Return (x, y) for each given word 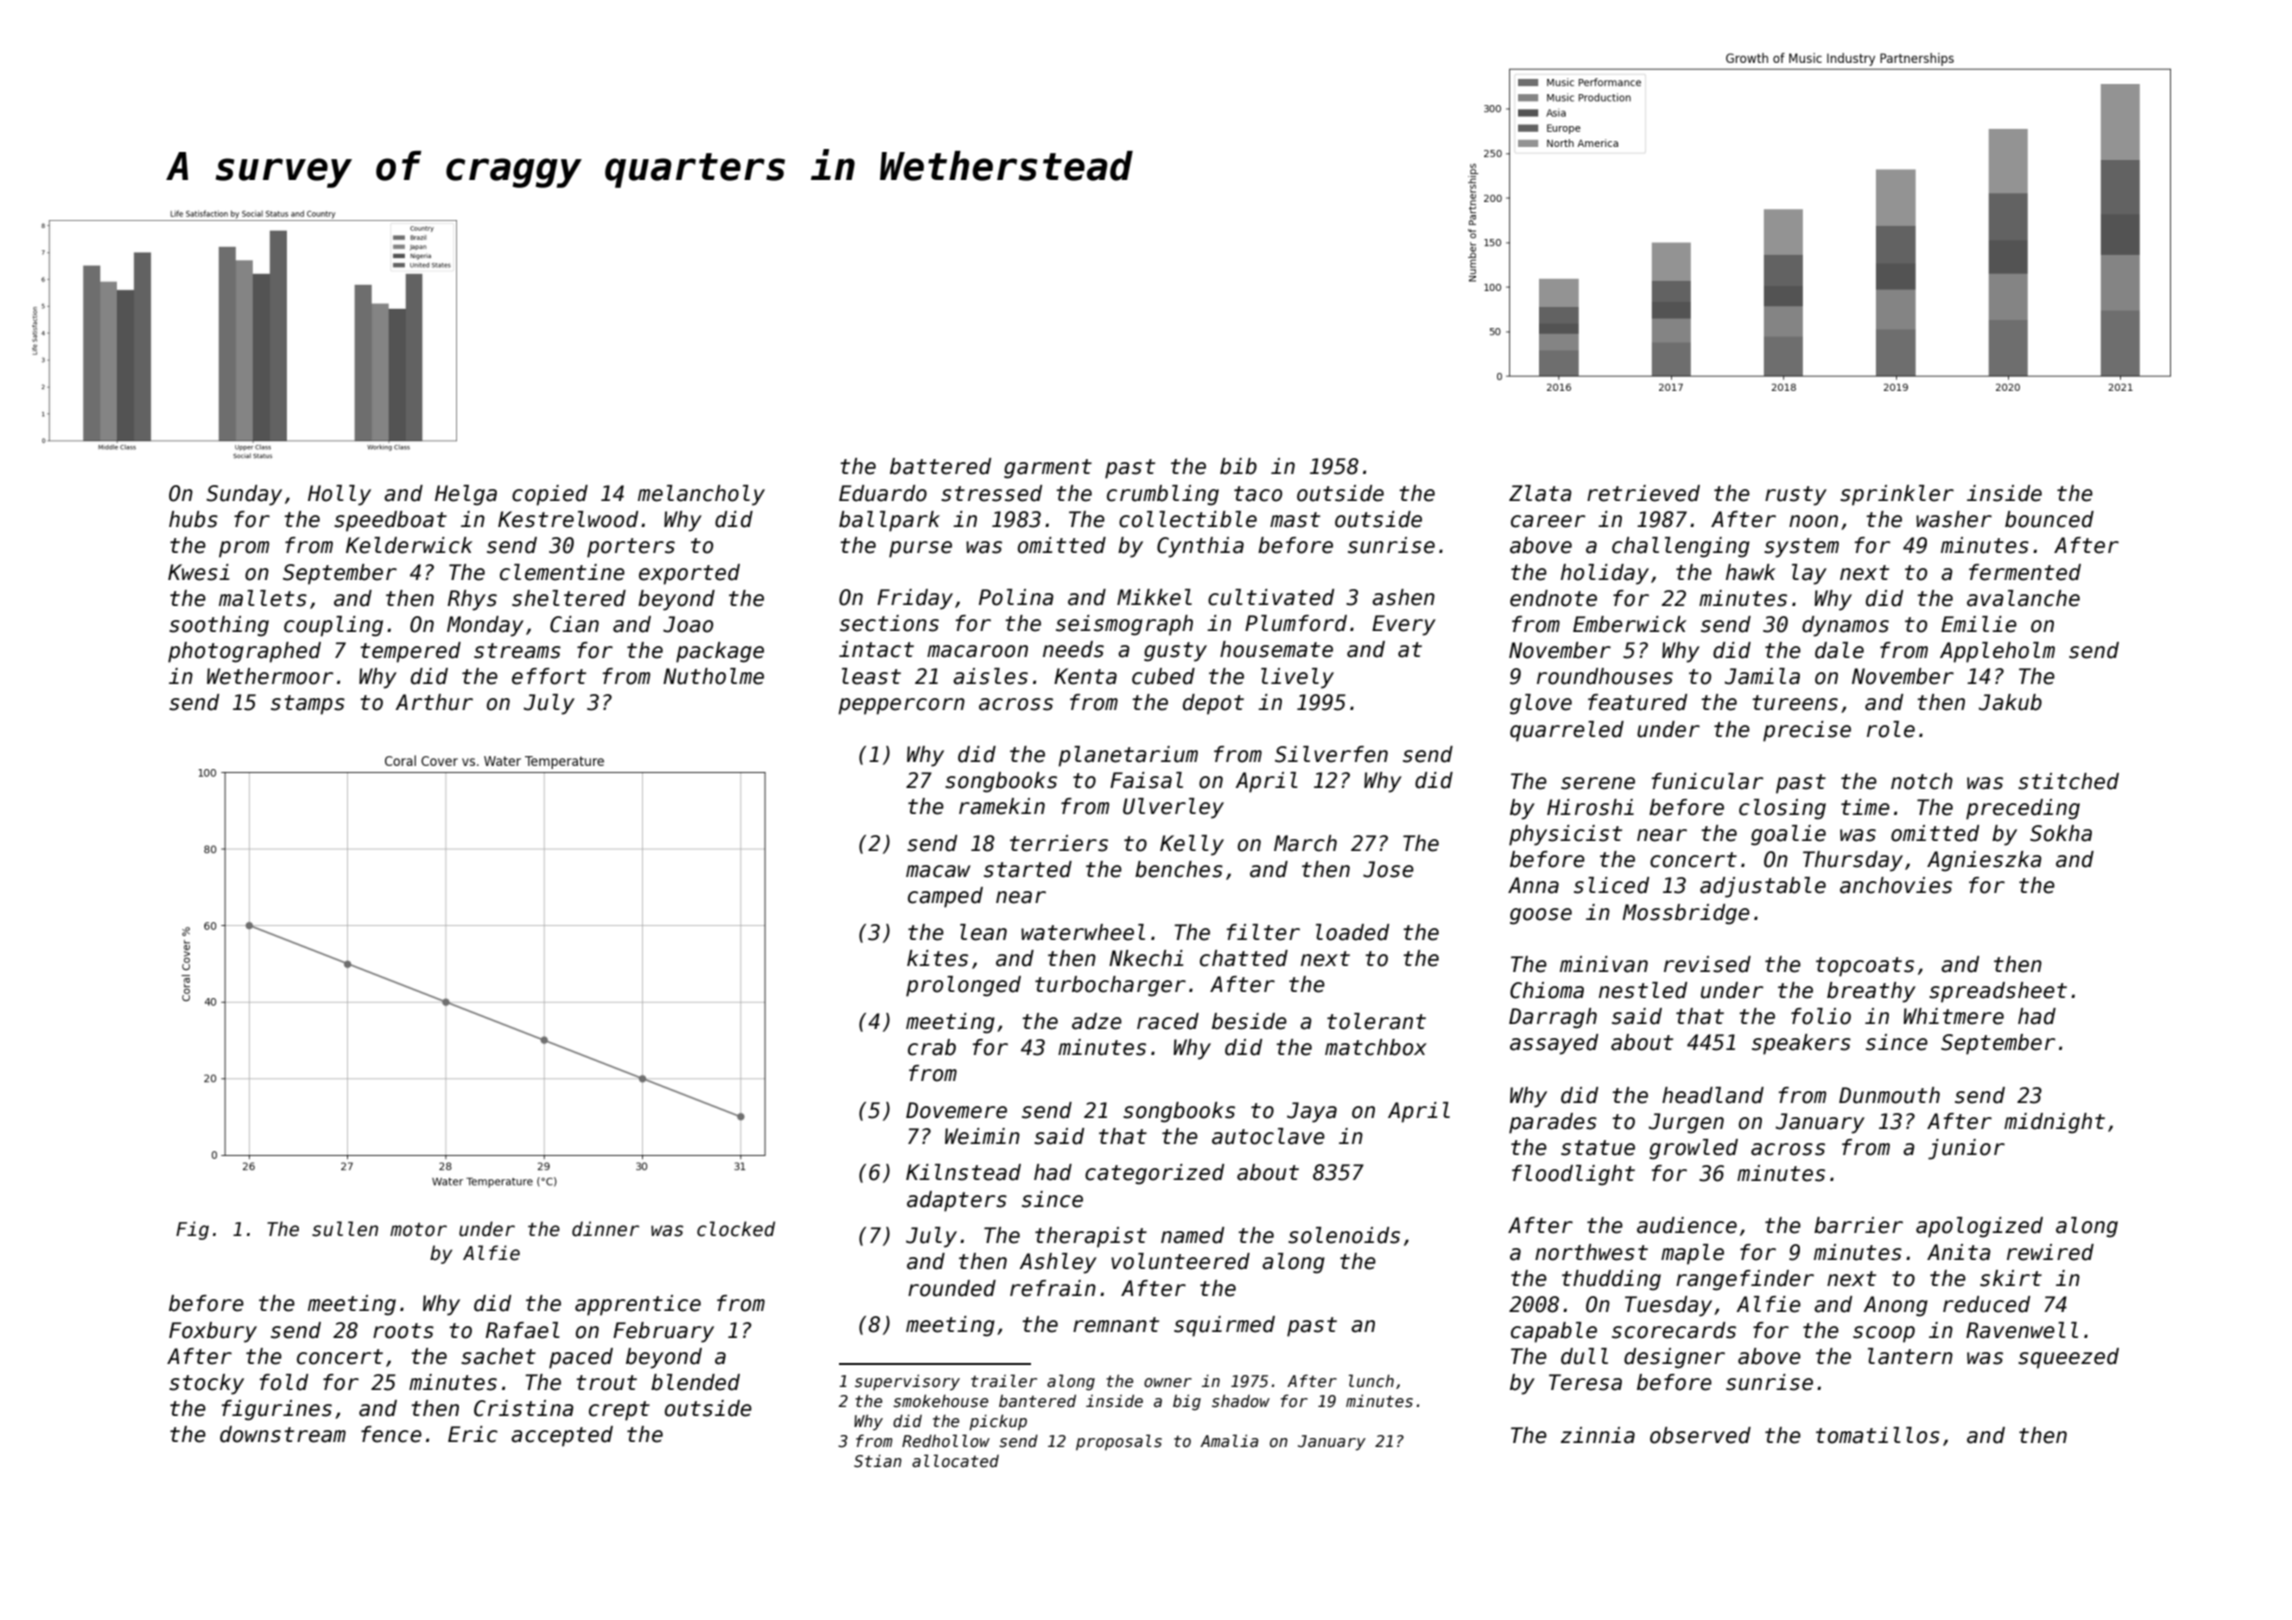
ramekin (1002, 806)
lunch (1371, 1380)
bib (1238, 466)
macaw (938, 871)
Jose (1388, 869)
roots (403, 1331)
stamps (308, 705)
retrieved (1643, 493)
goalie (1788, 835)
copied (550, 495)
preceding (2023, 809)
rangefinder (1745, 1280)
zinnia (1598, 1435)
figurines (276, 1410)
